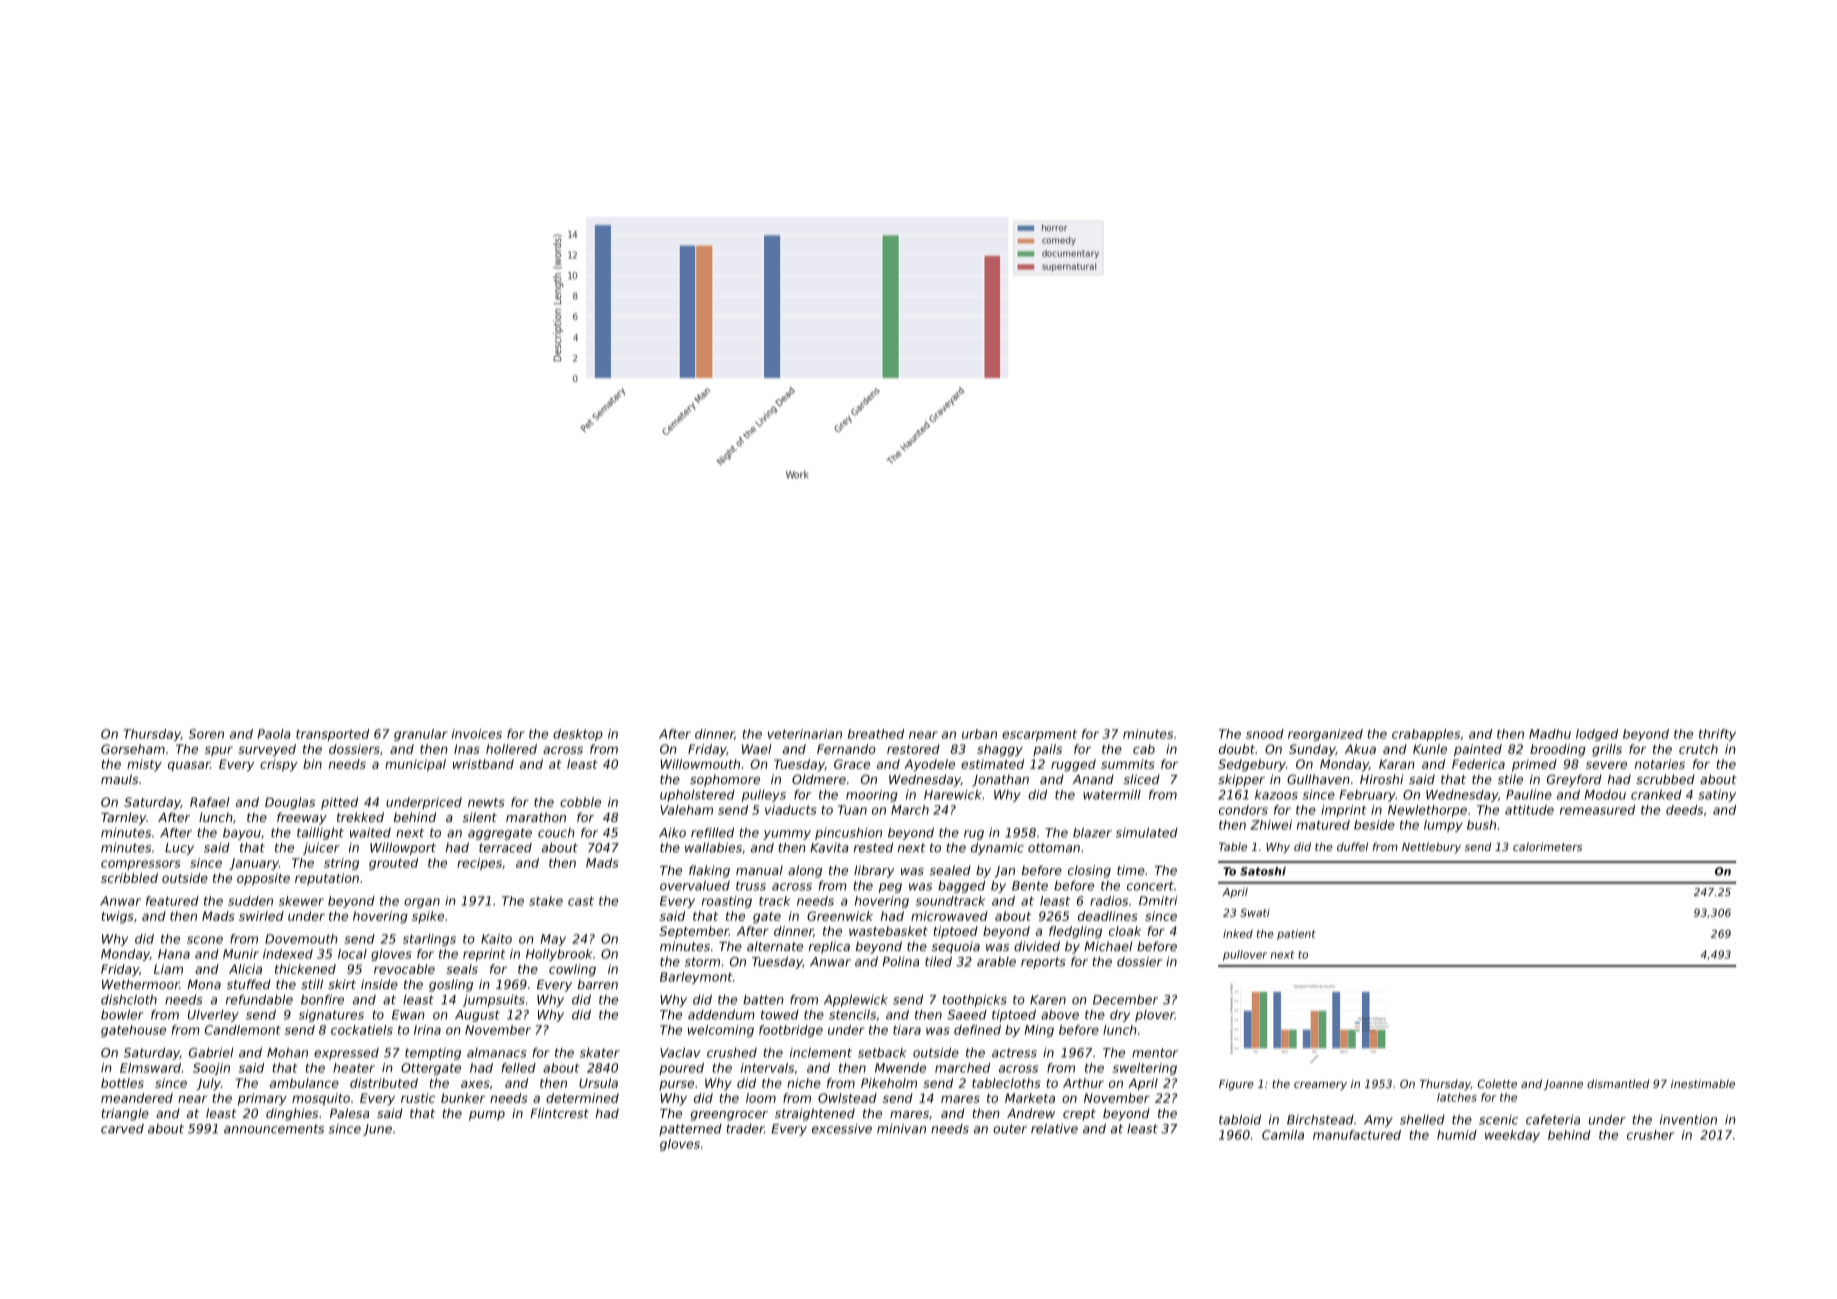 This screenshot has width=1837, height=1299. I want to click on breathed, so click(876, 734).
